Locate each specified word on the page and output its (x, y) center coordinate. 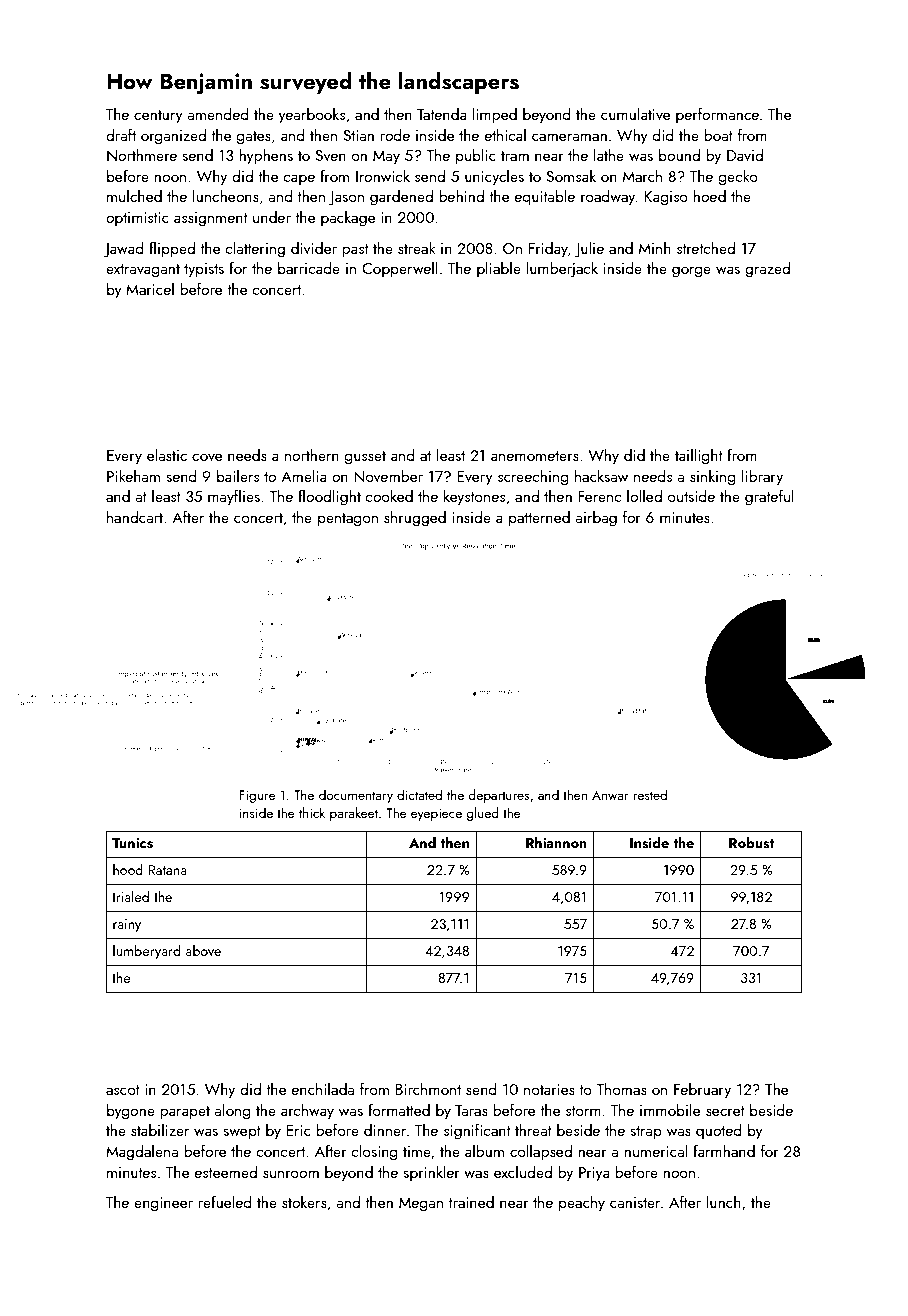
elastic (167, 455)
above (203, 950)
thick (312, 812)
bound (679, 155)
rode (395, 135)
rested (650, 794)
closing (374, 1153)
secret (725, 1111)
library (762, 478)
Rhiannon (556, 842)
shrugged (415, 519)
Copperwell (400, 270)
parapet (185, 1113)
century (158, 117)
